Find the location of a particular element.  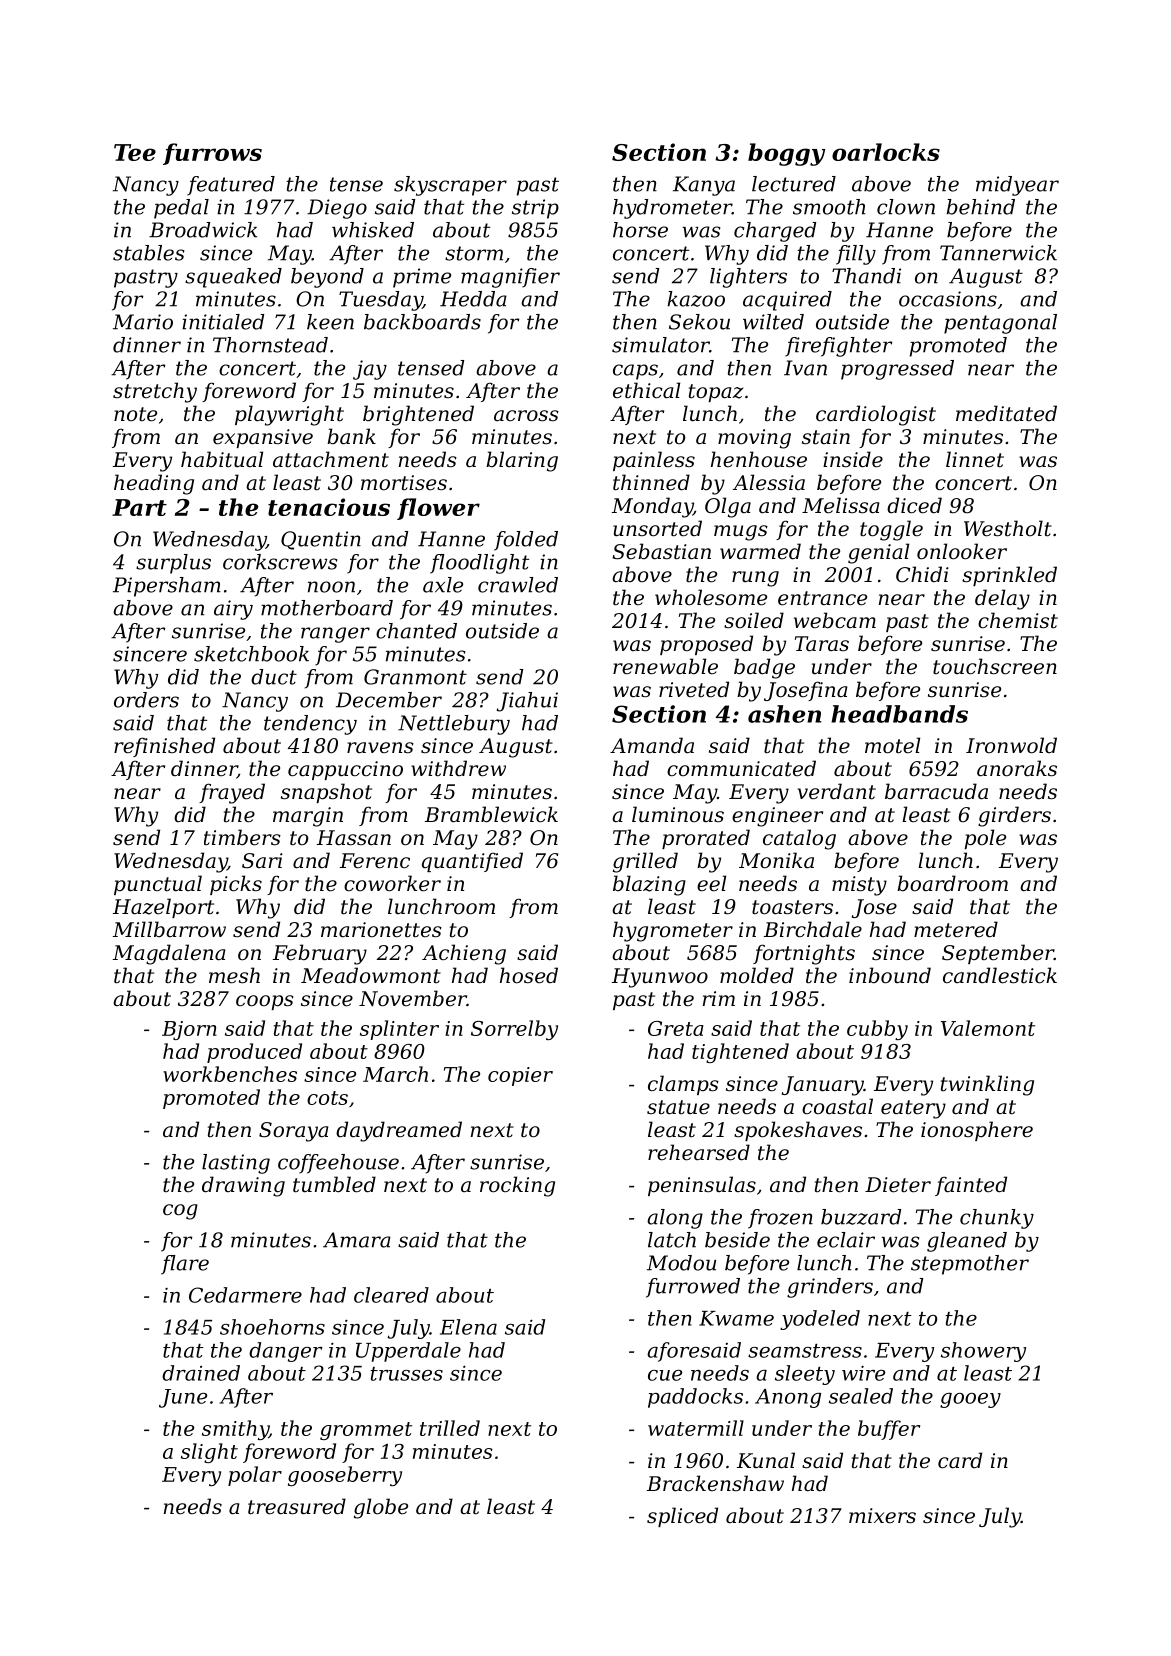

furrows is located at coordinates (212, 154).
